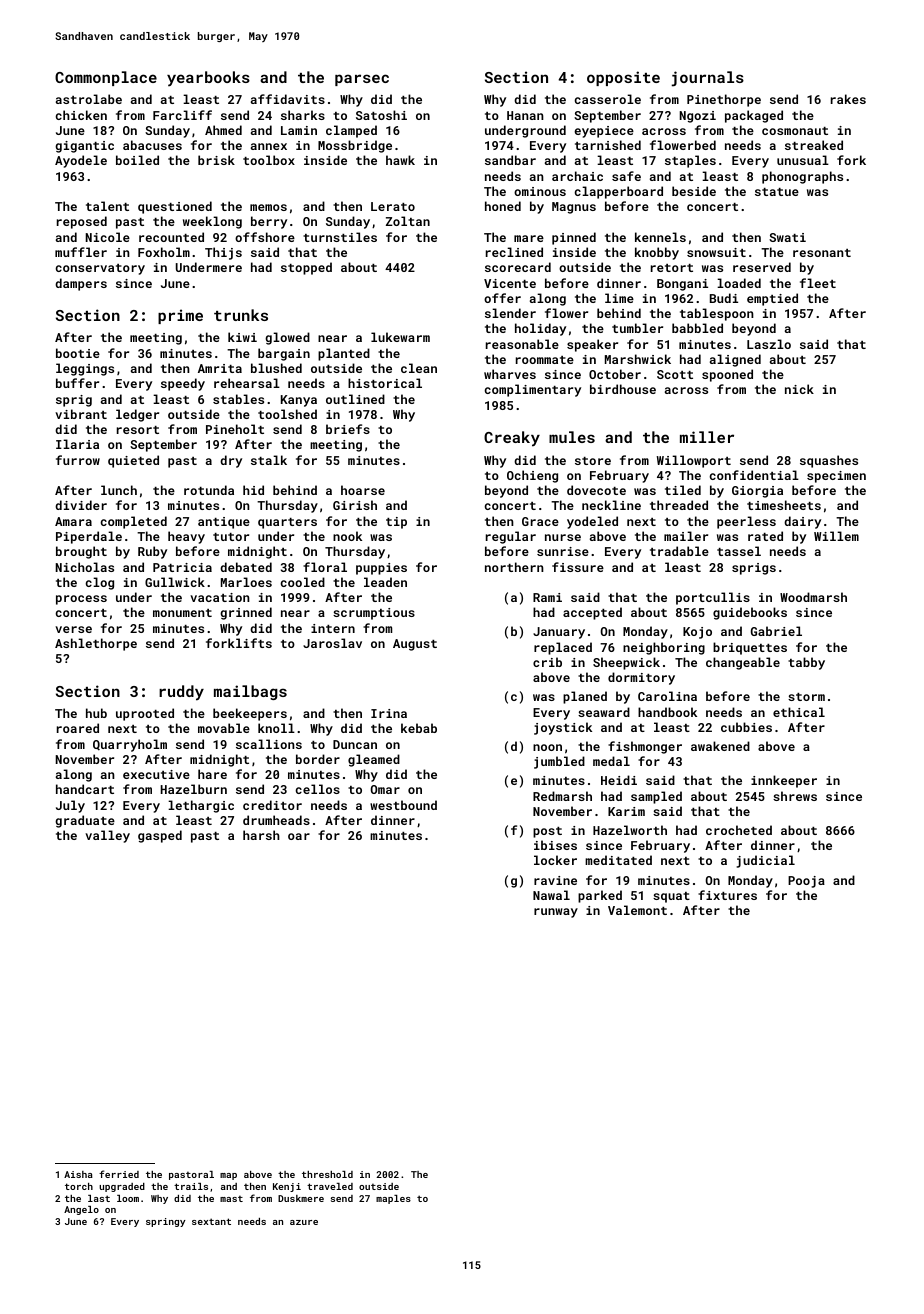 Image resolution: width=924 pixels, height=1314 pixels. I want to click on Commonplace, so click(106, 78).
